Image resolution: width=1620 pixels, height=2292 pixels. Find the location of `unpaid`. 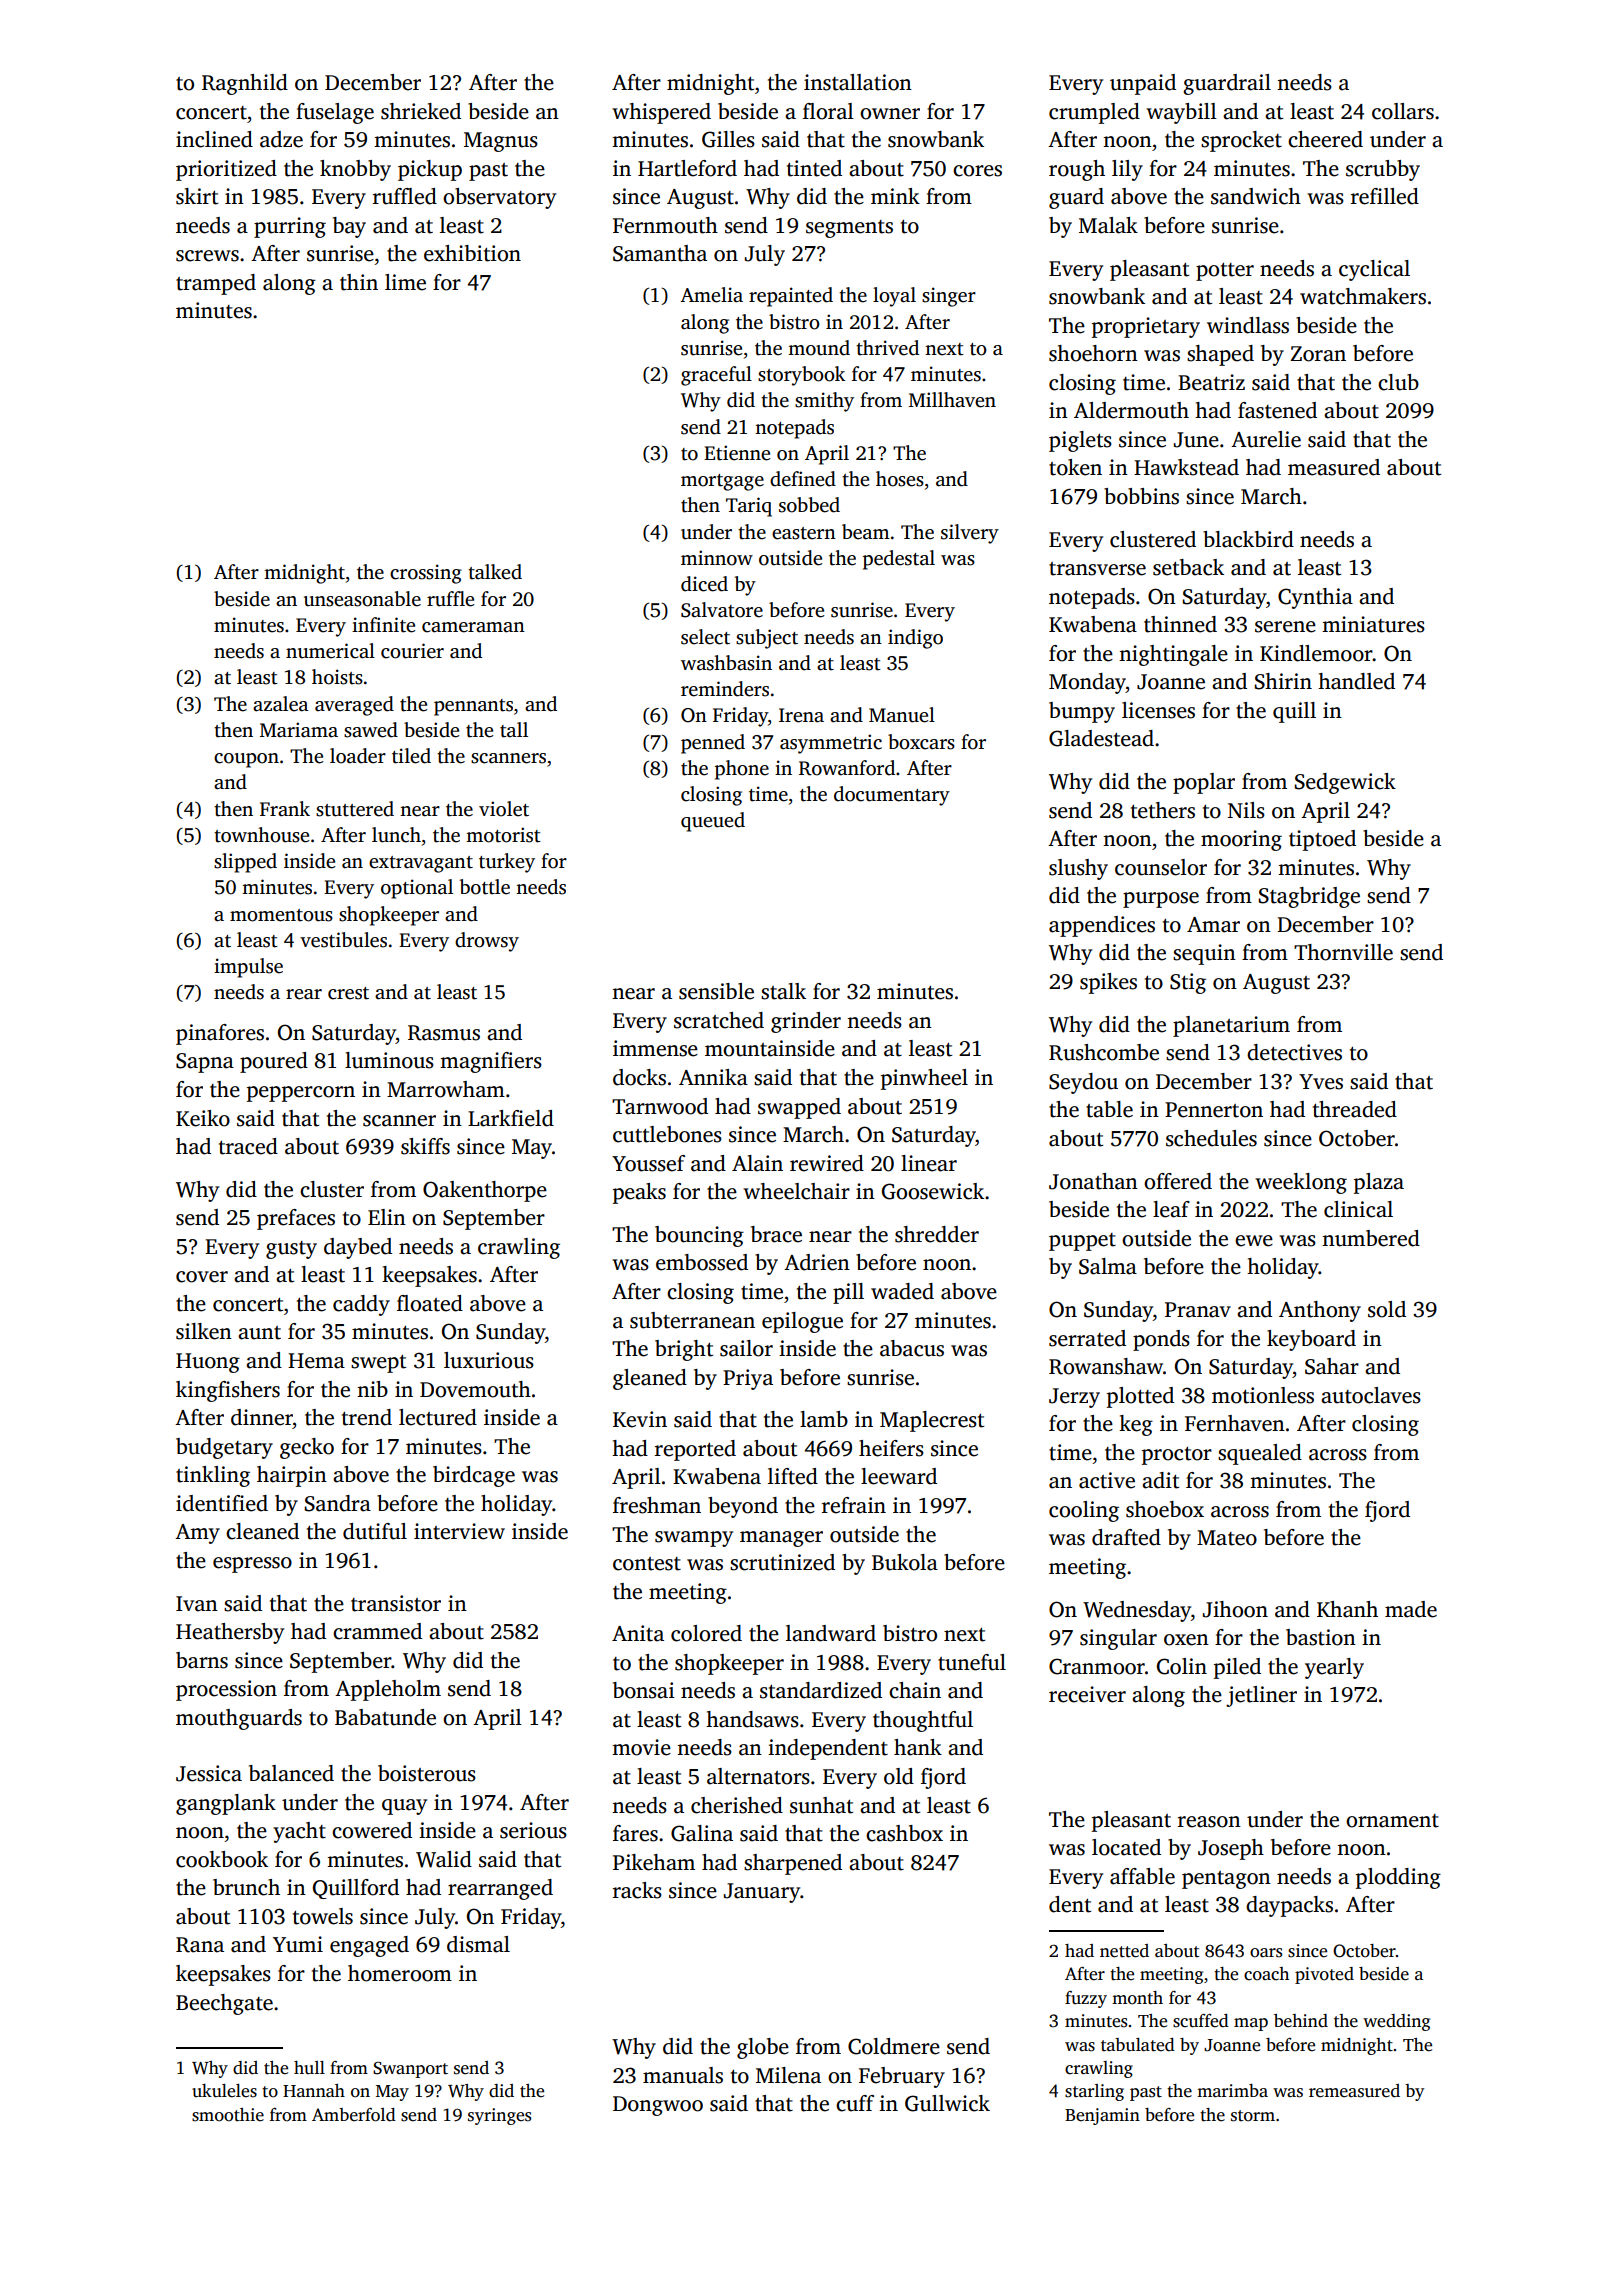

unpaid is located at coordinates (1143, 84).
